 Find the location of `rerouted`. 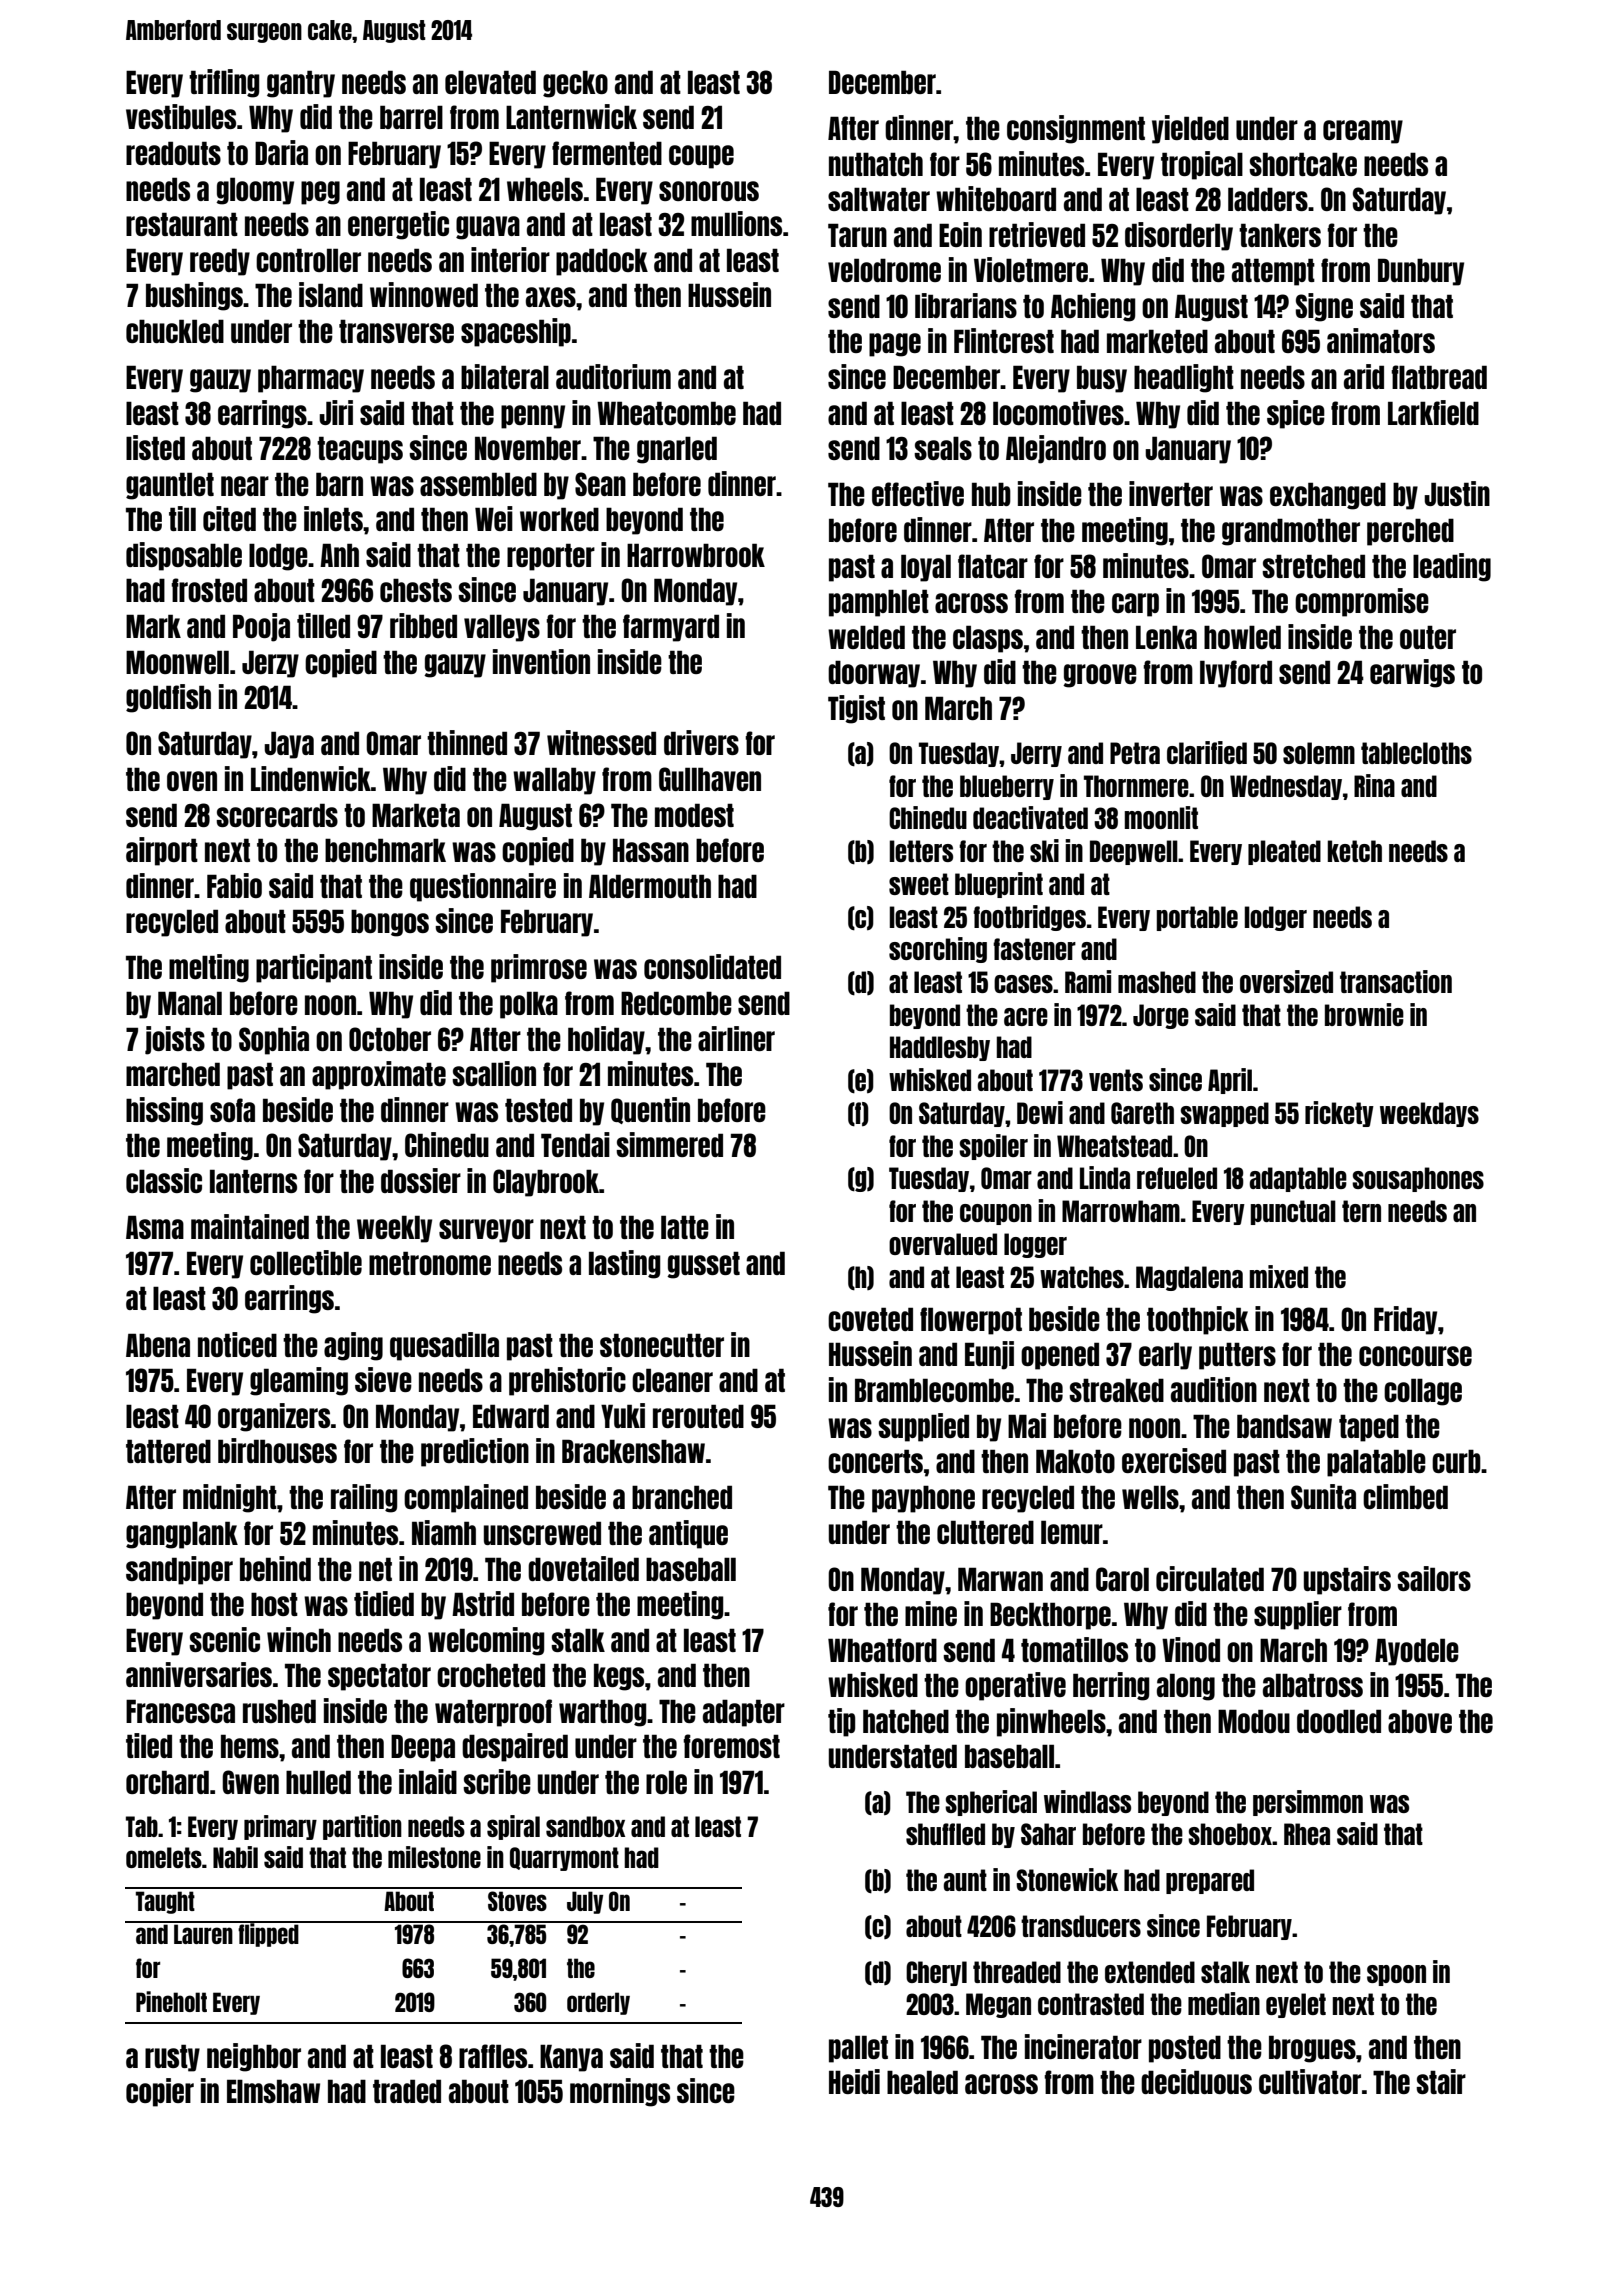

rerouted is located at coordinates (698, 1416).
